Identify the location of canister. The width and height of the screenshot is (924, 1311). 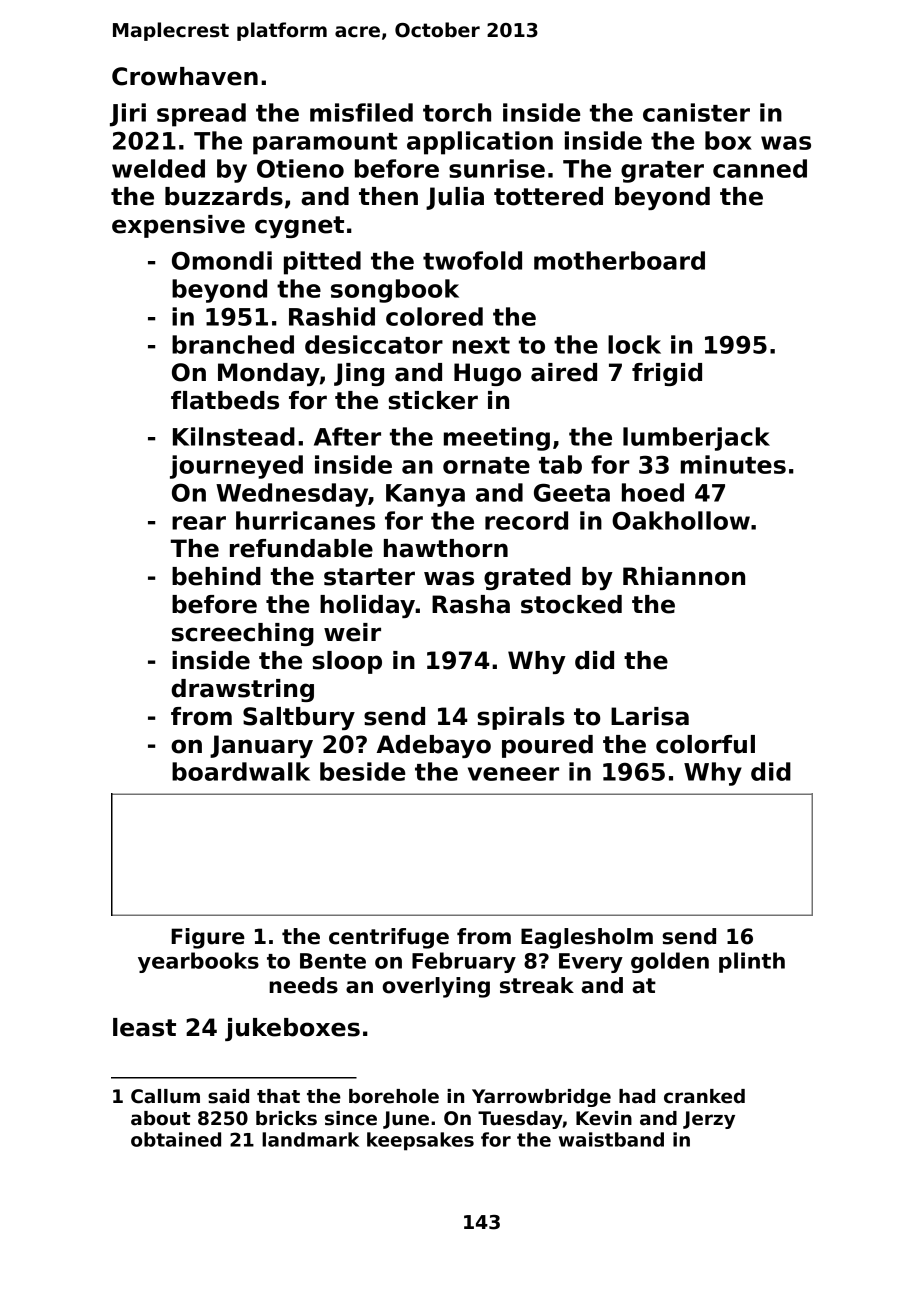
(696, 112).
